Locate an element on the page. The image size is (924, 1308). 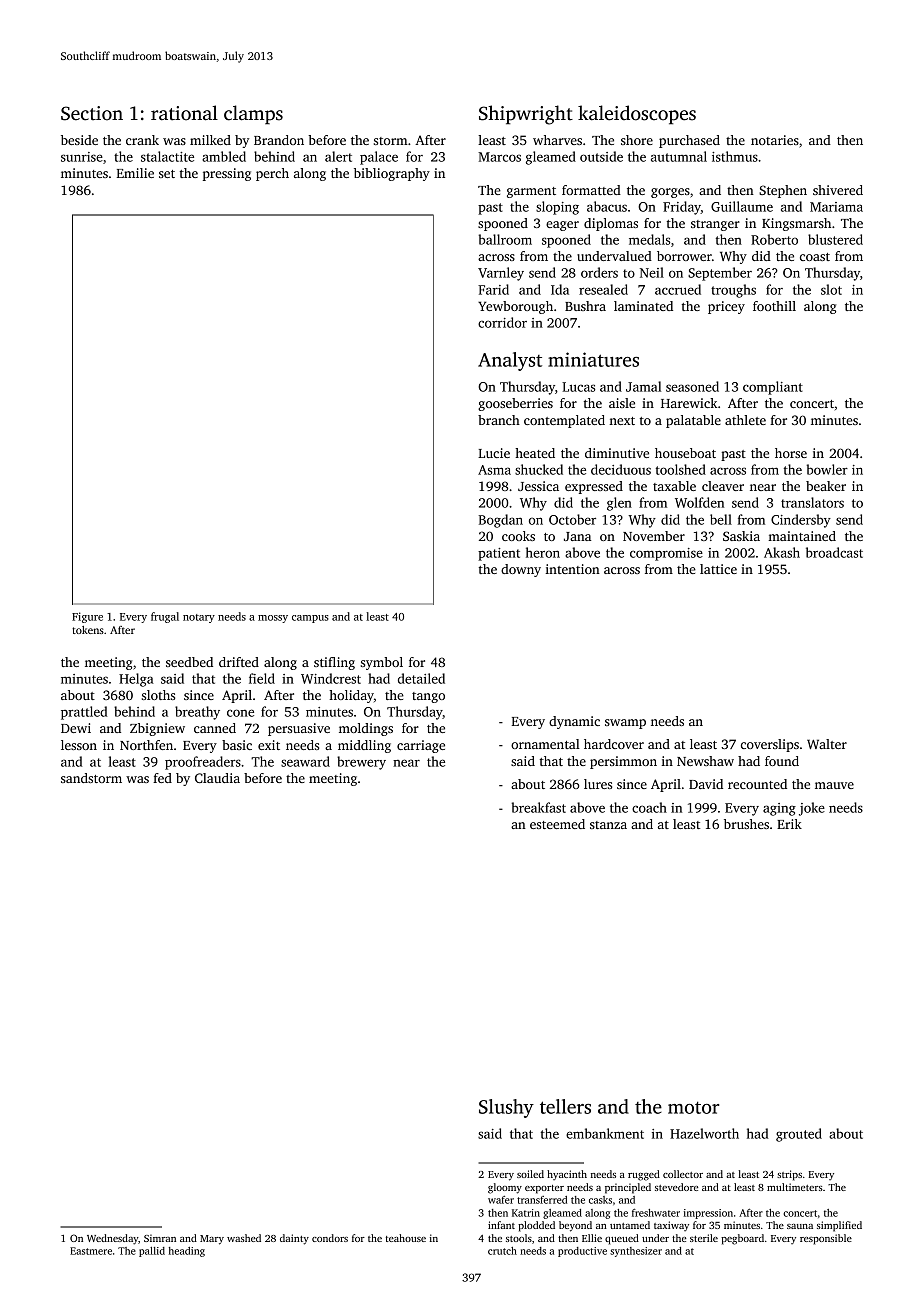
Mariama is located at coordinates (836, 207).
